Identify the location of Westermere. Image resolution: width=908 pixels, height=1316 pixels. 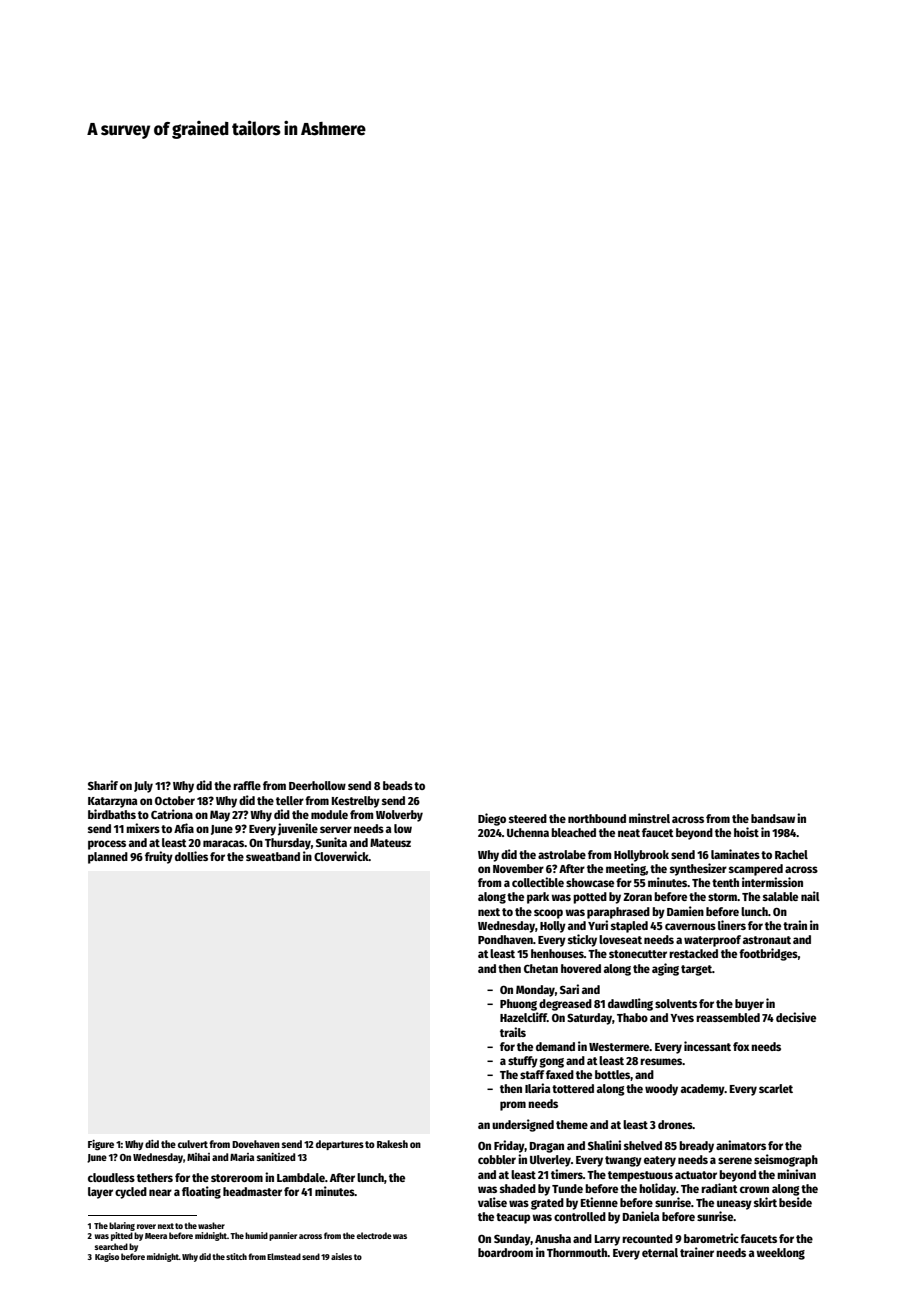
(619, 1047).
